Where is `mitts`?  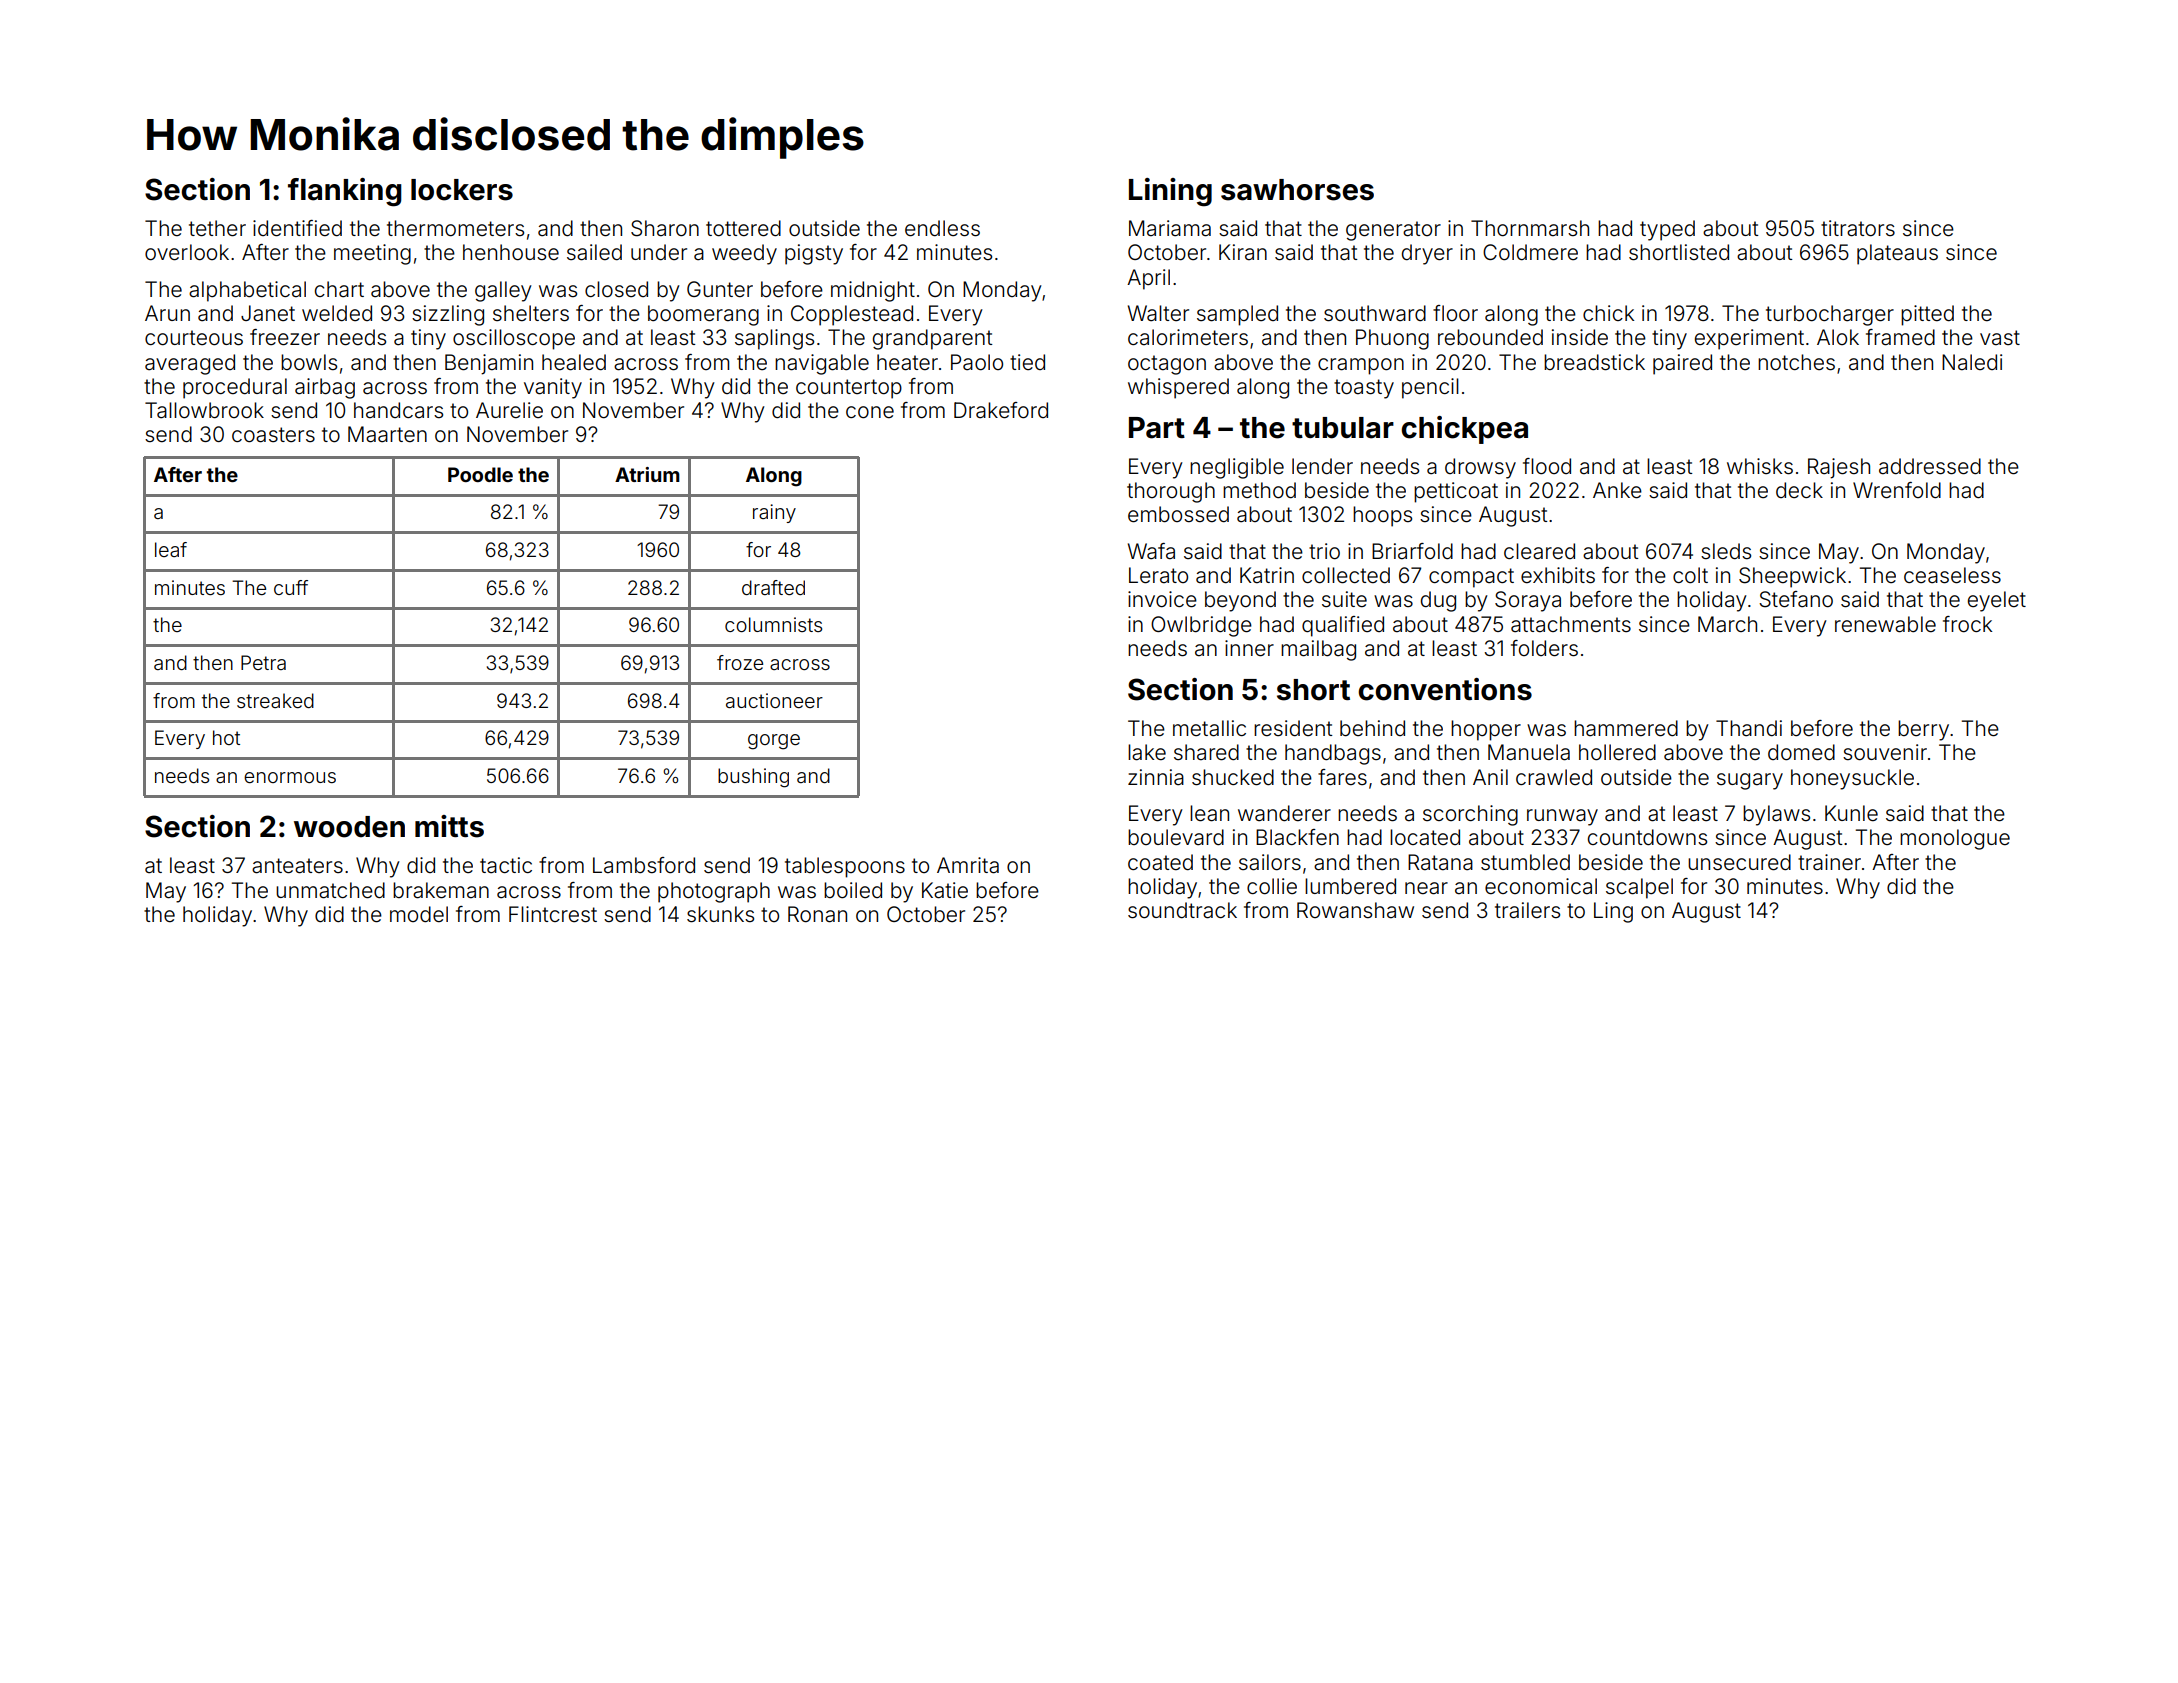
mitts is located at coordinates (449, 826).
